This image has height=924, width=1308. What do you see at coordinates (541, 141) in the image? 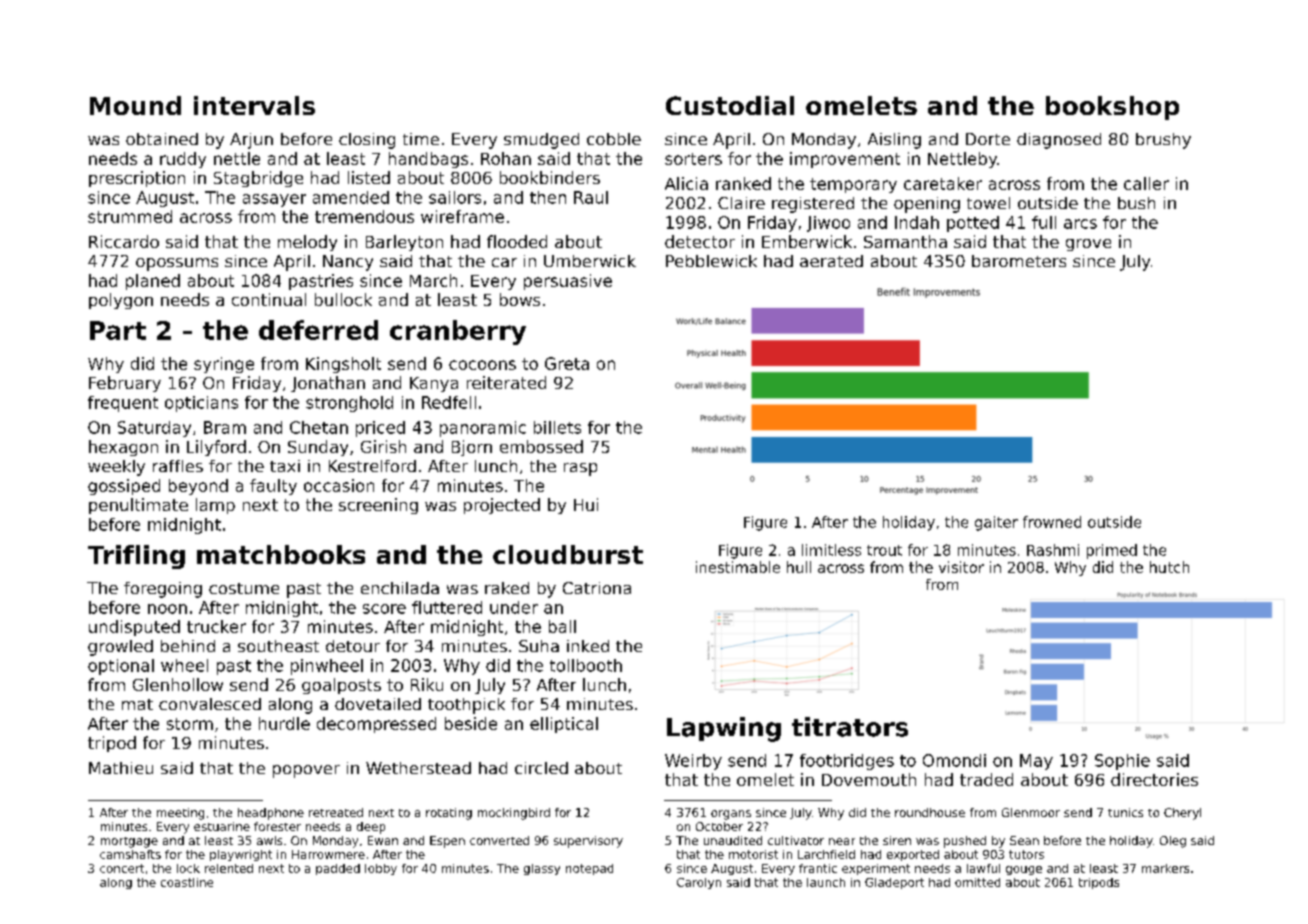
I see `smudged` at bounding box center [541, 141].
